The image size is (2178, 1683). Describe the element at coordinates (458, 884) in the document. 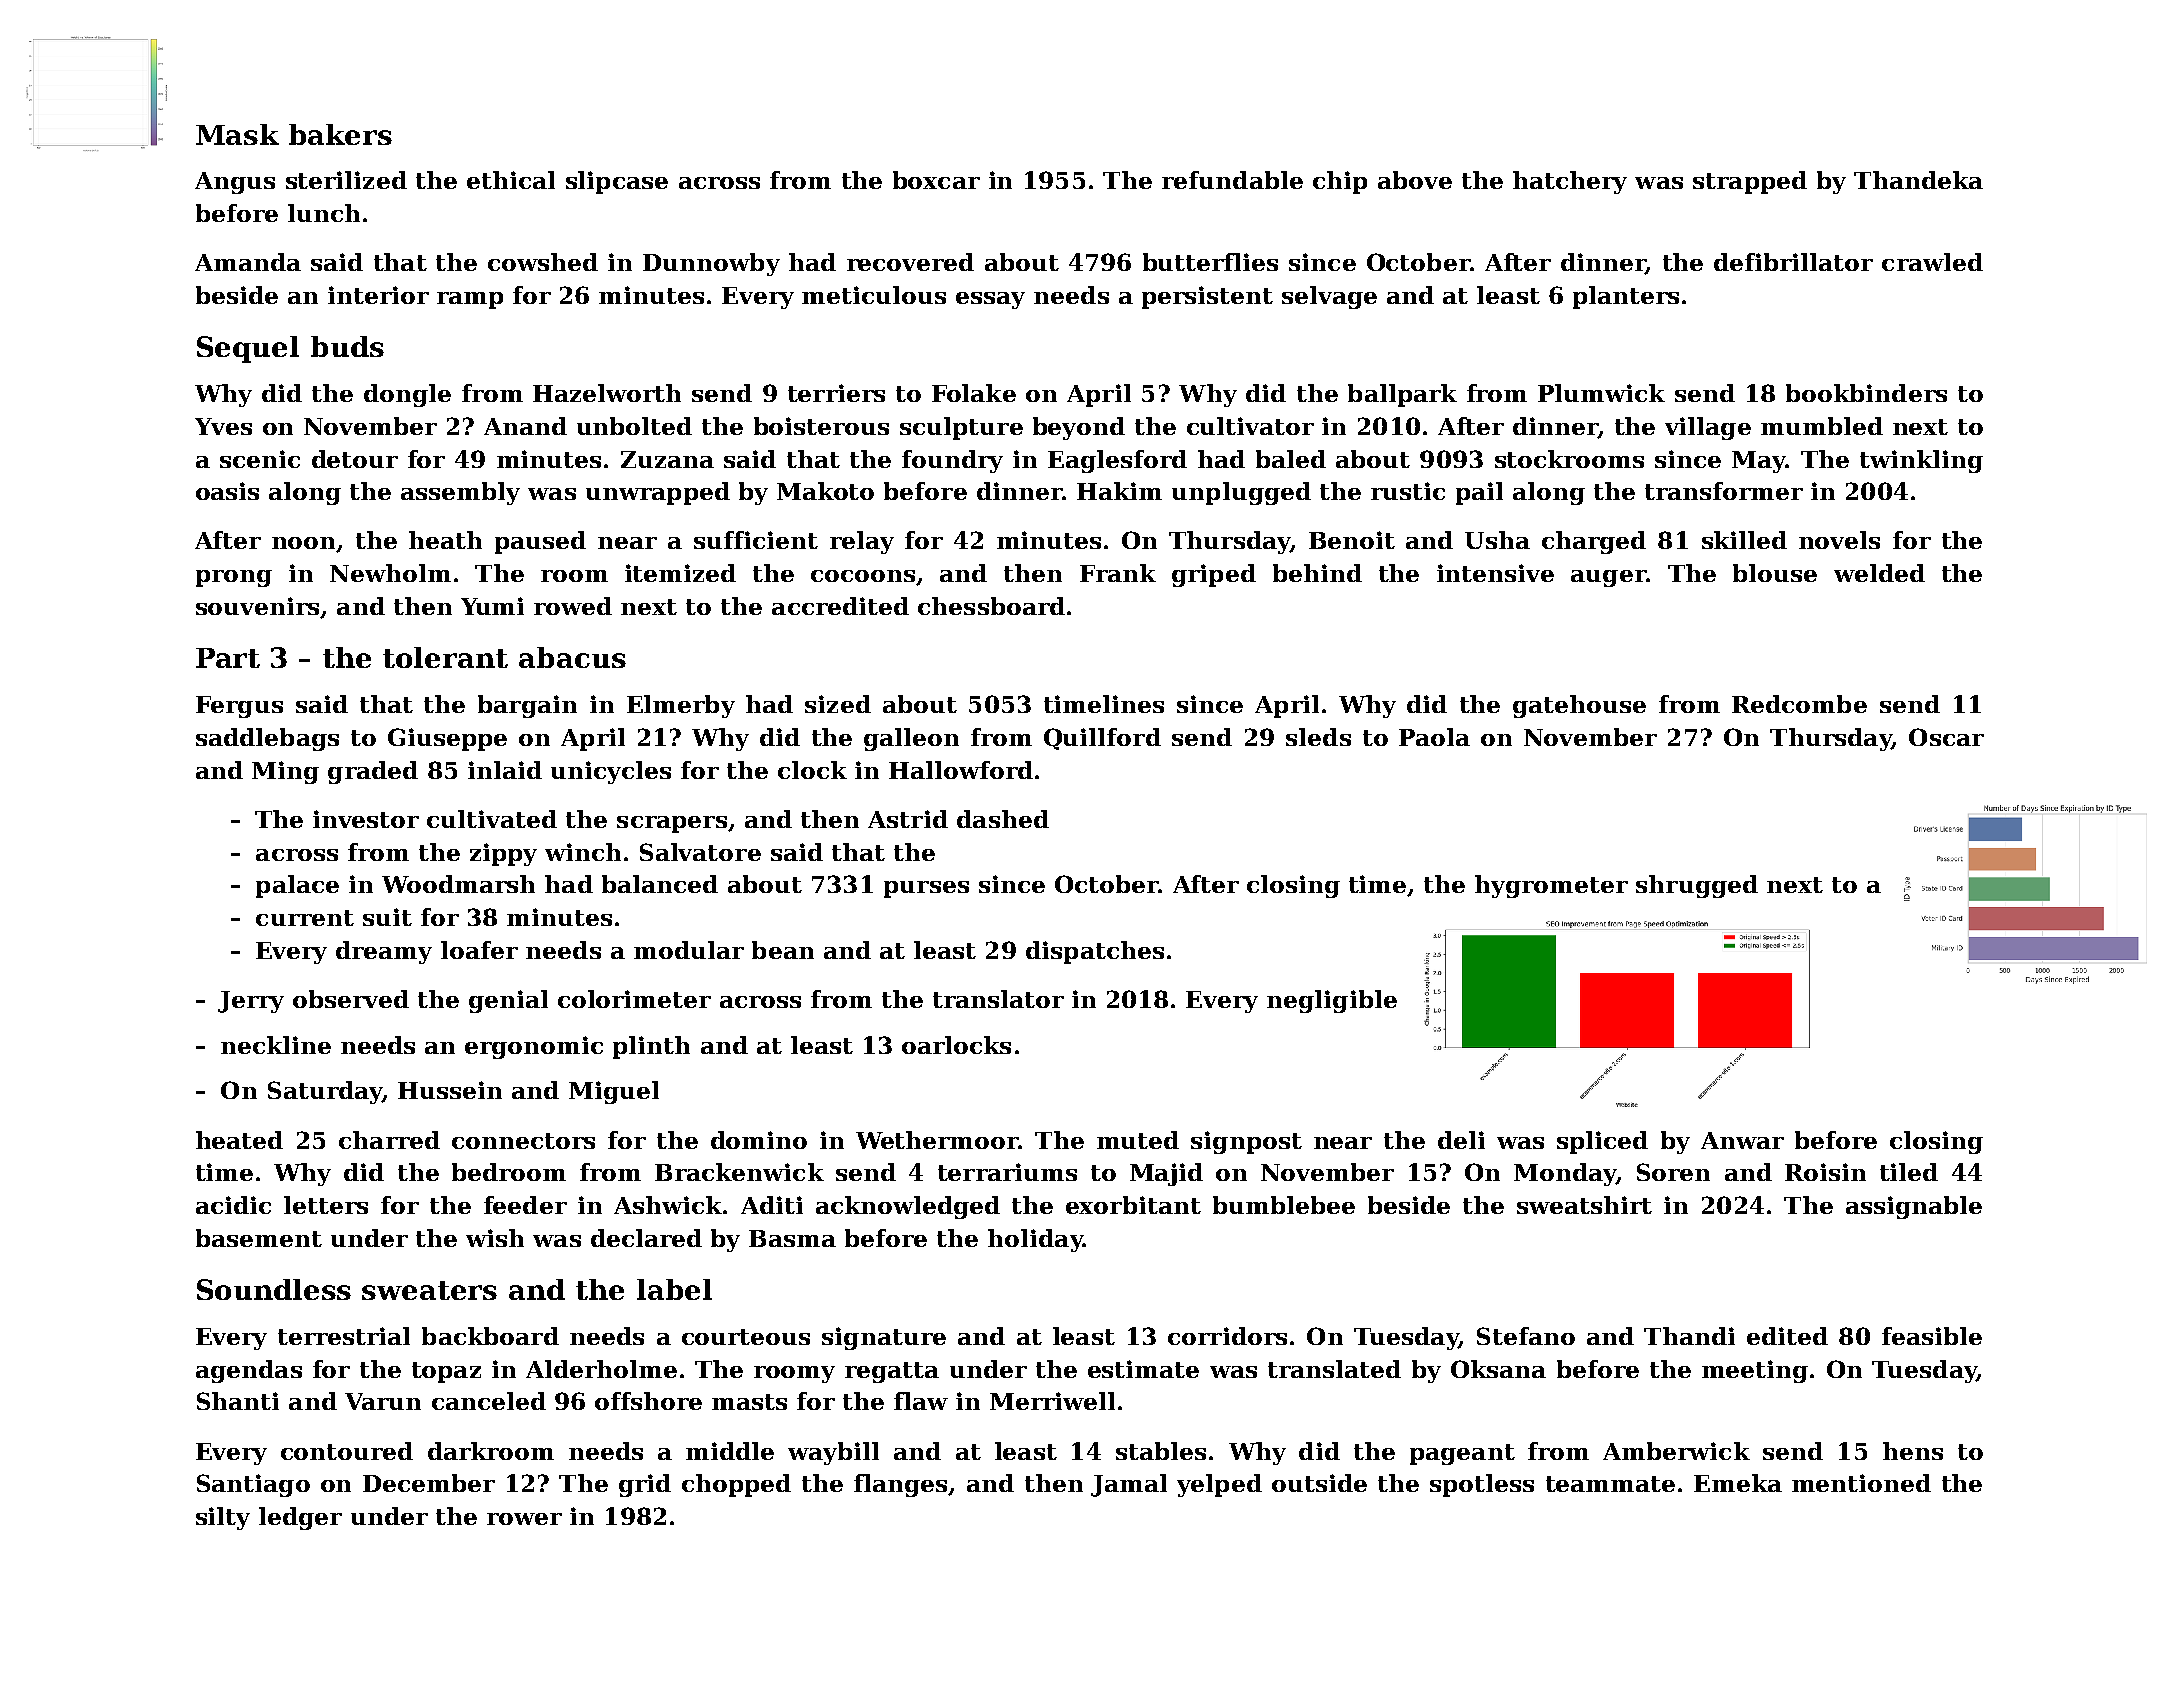

I see `Woodmarsh` at that location.
